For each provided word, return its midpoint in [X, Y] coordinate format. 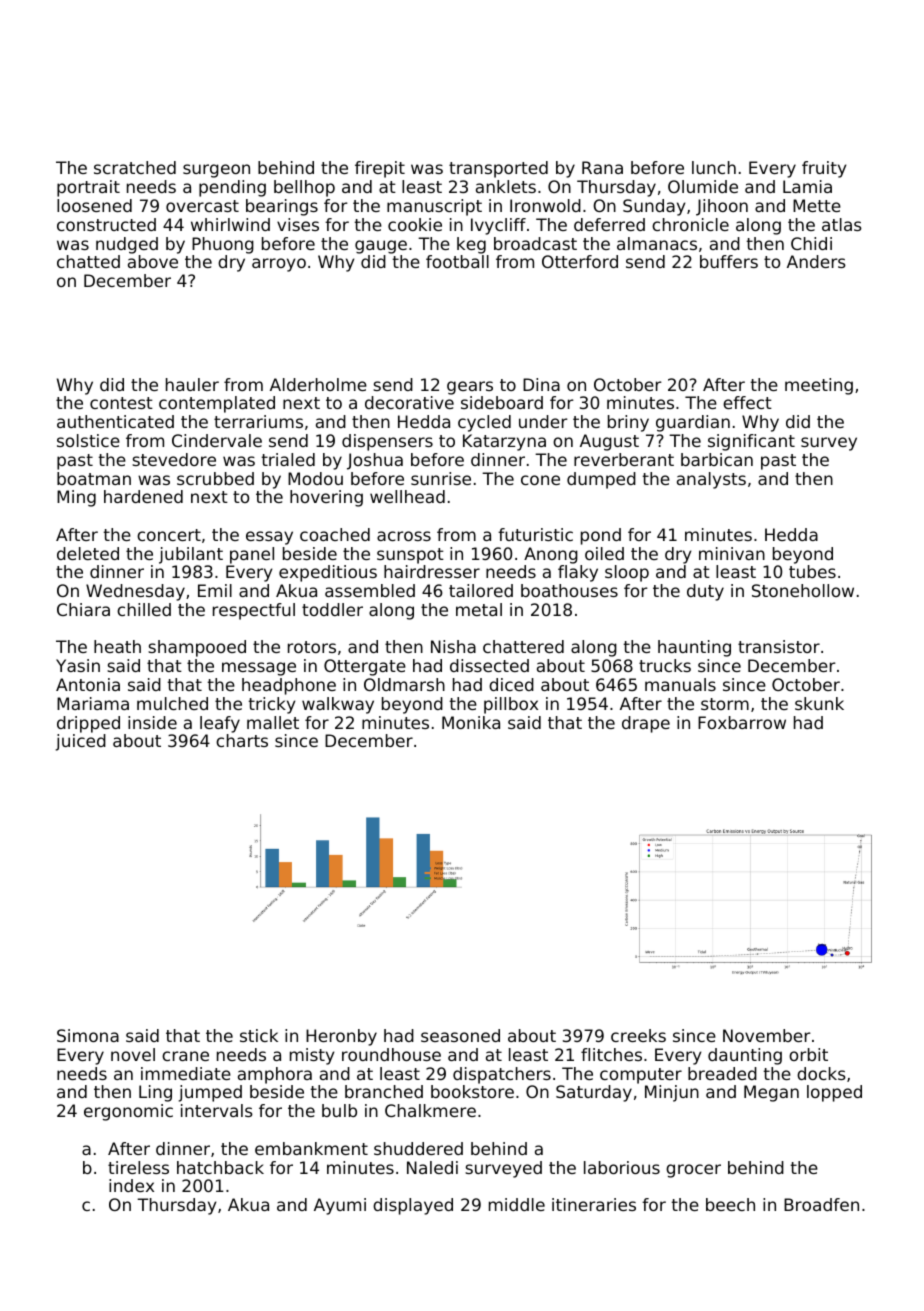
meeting [819, 386]
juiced [81, 742]
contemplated [217, 404]
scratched [135, 167]
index [131, 1185]
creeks [638, 1035]
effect [747, 402]
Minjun [672, 1093]
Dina [541, 384]
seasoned [460, 1035]
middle [517, 1204]
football [457, 261]
